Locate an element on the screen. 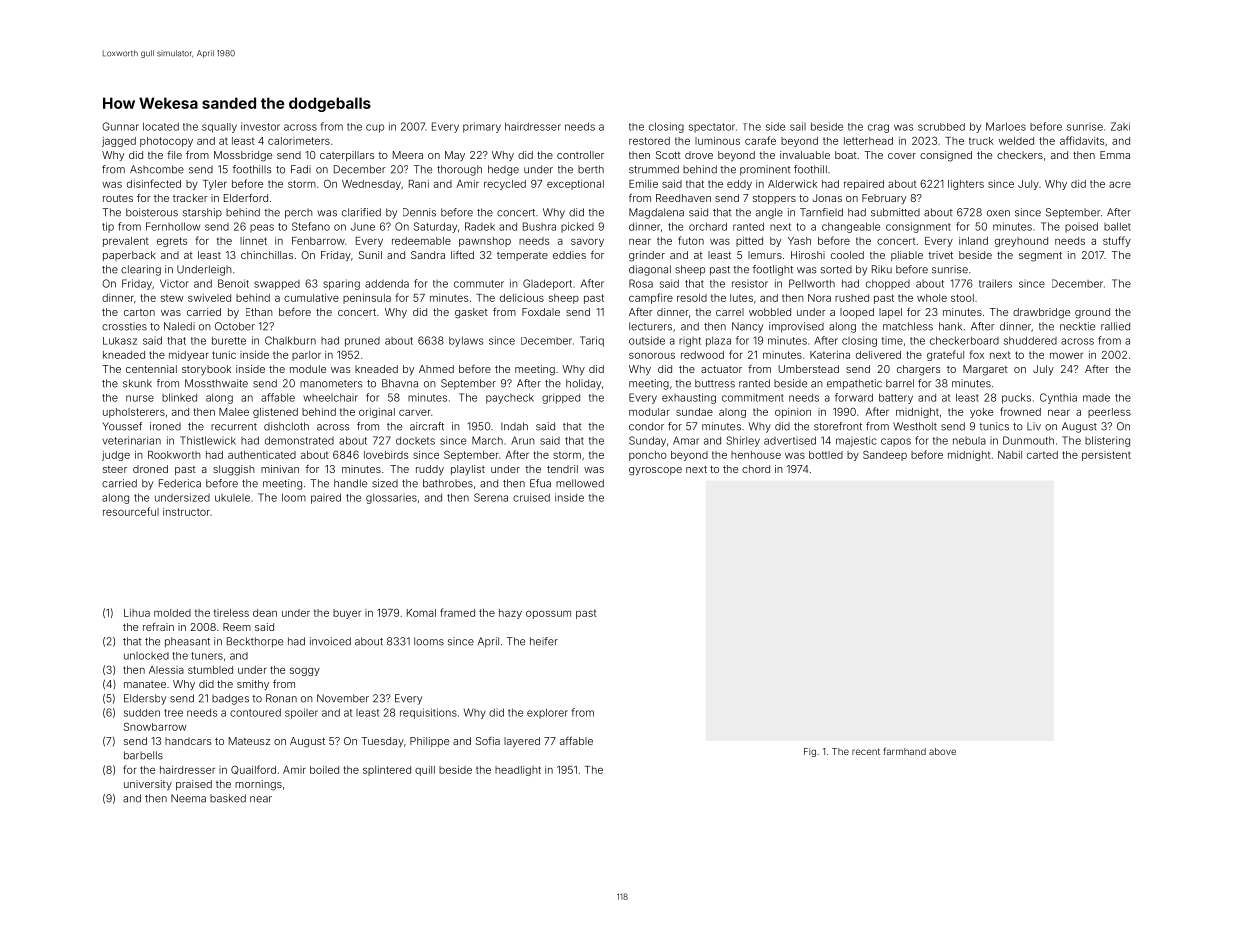 The image size is (1233, 952). primary is located at coordinates (482, 127).
